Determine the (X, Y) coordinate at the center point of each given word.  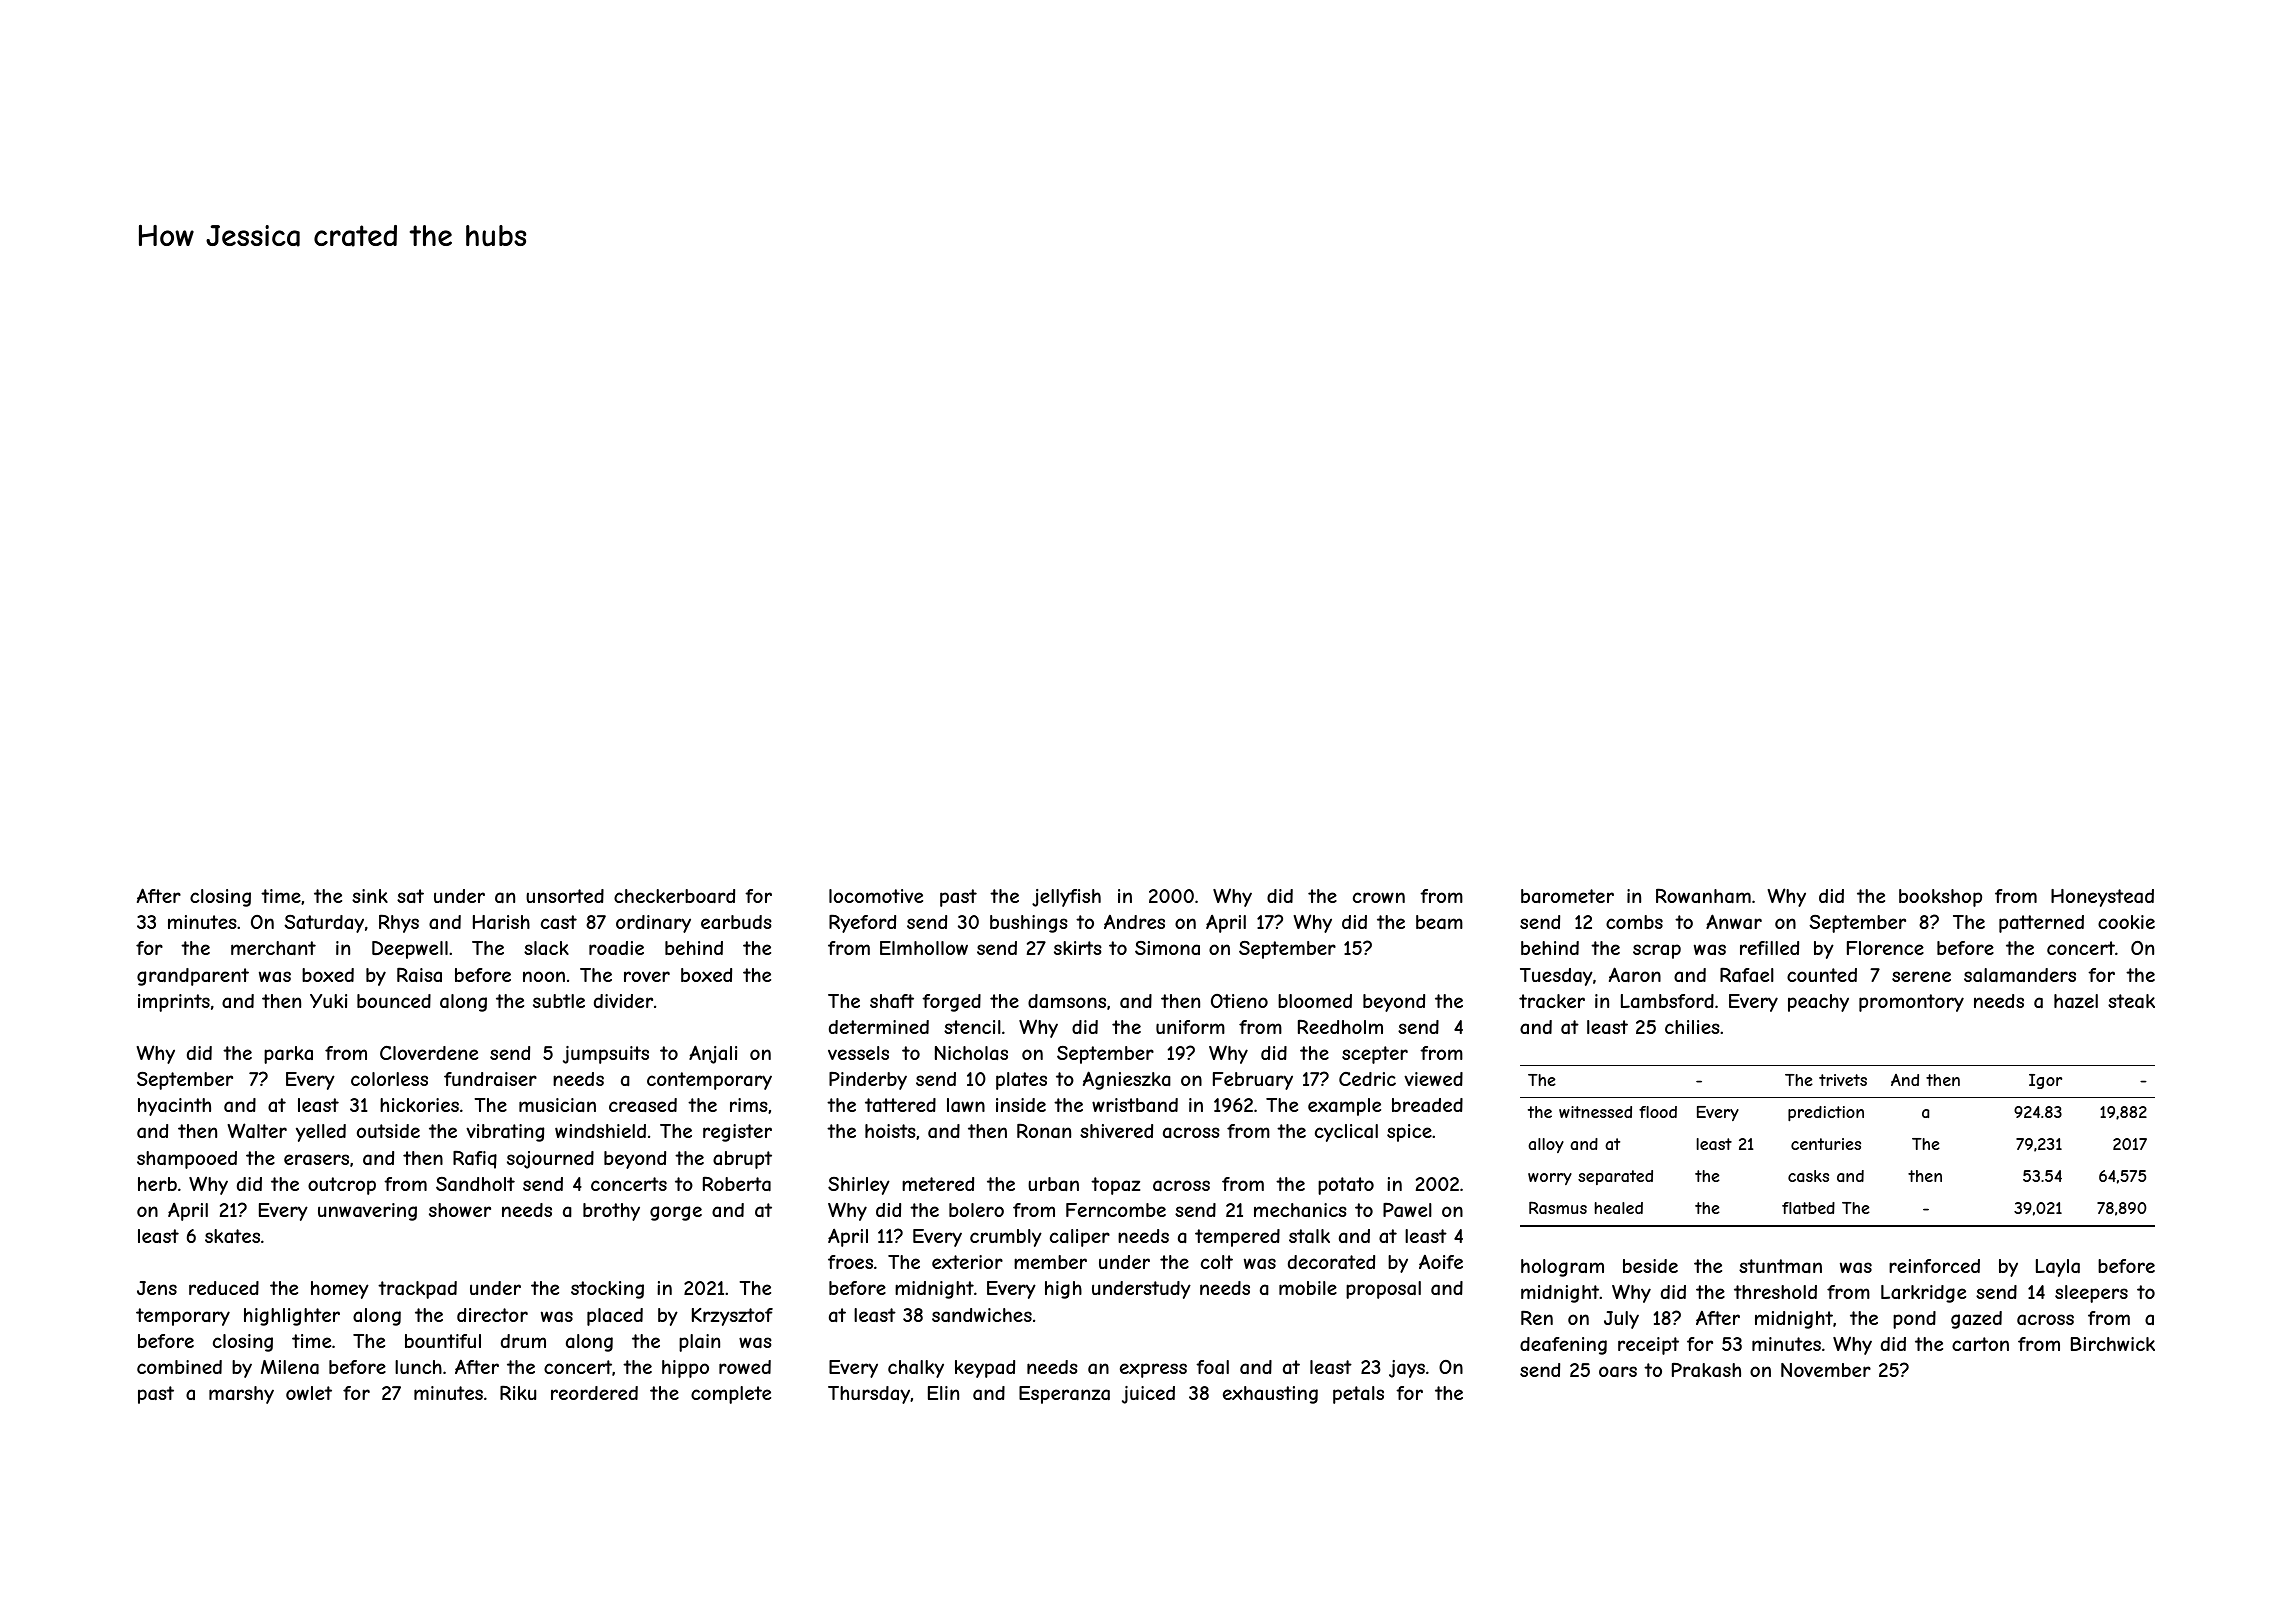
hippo (685, 1369)
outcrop (342, 1186)
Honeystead (2102, 898)
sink (370, 896)
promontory (1911, 1003)
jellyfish (1066, 898)
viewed (1433, 1079)
